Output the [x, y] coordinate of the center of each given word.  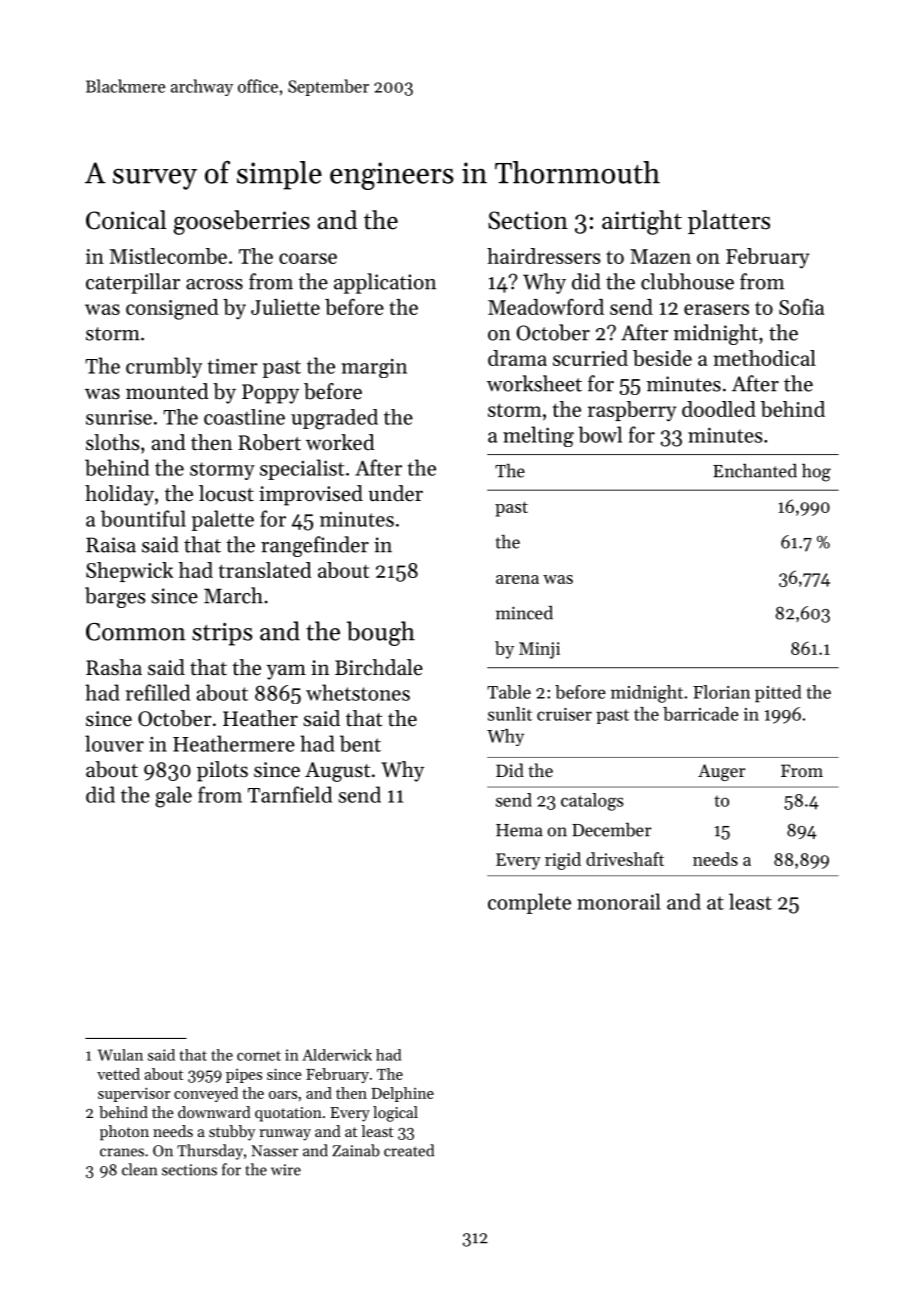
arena [517, 579]
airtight [642, 222]
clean [139, 1169]
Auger [722, 772]
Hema [519, 830]
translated [265, 570]
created [409, 1150]
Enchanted [755, 471]
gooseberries [242, 222]
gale [173, 797]
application [385, 283]
